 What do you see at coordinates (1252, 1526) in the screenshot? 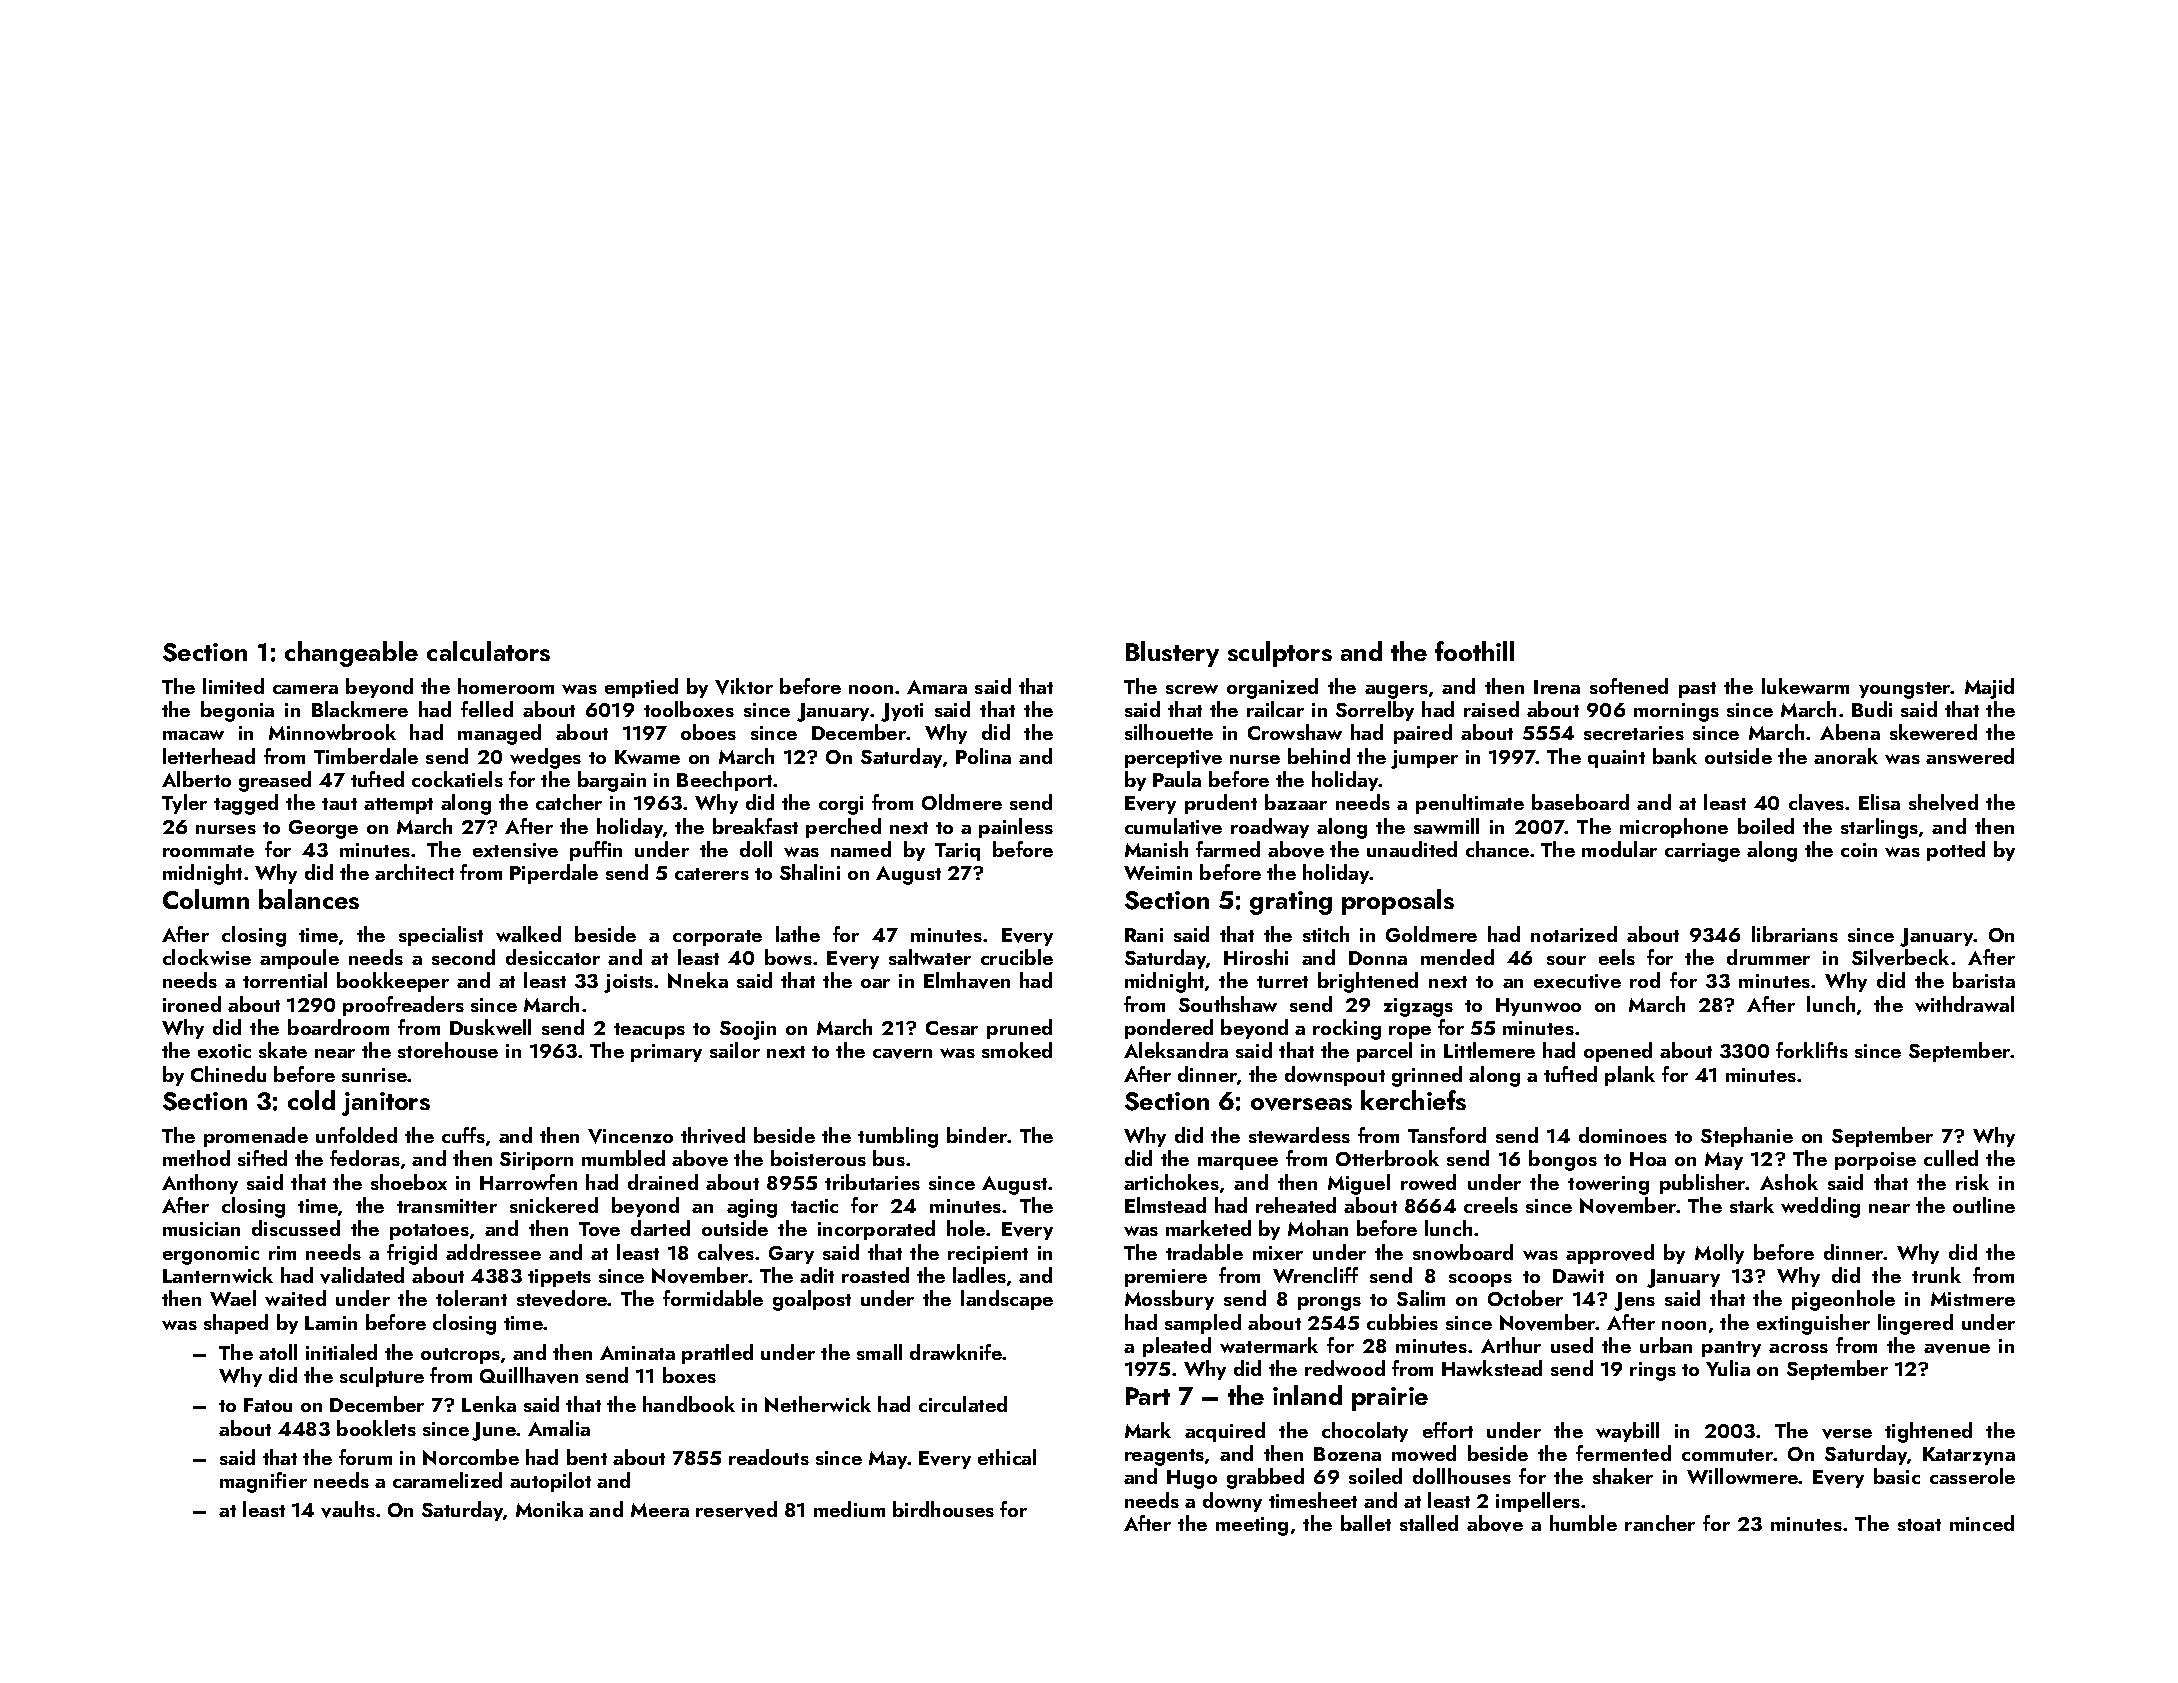
I see `meeting` at bounding box center [1252, 1526].
